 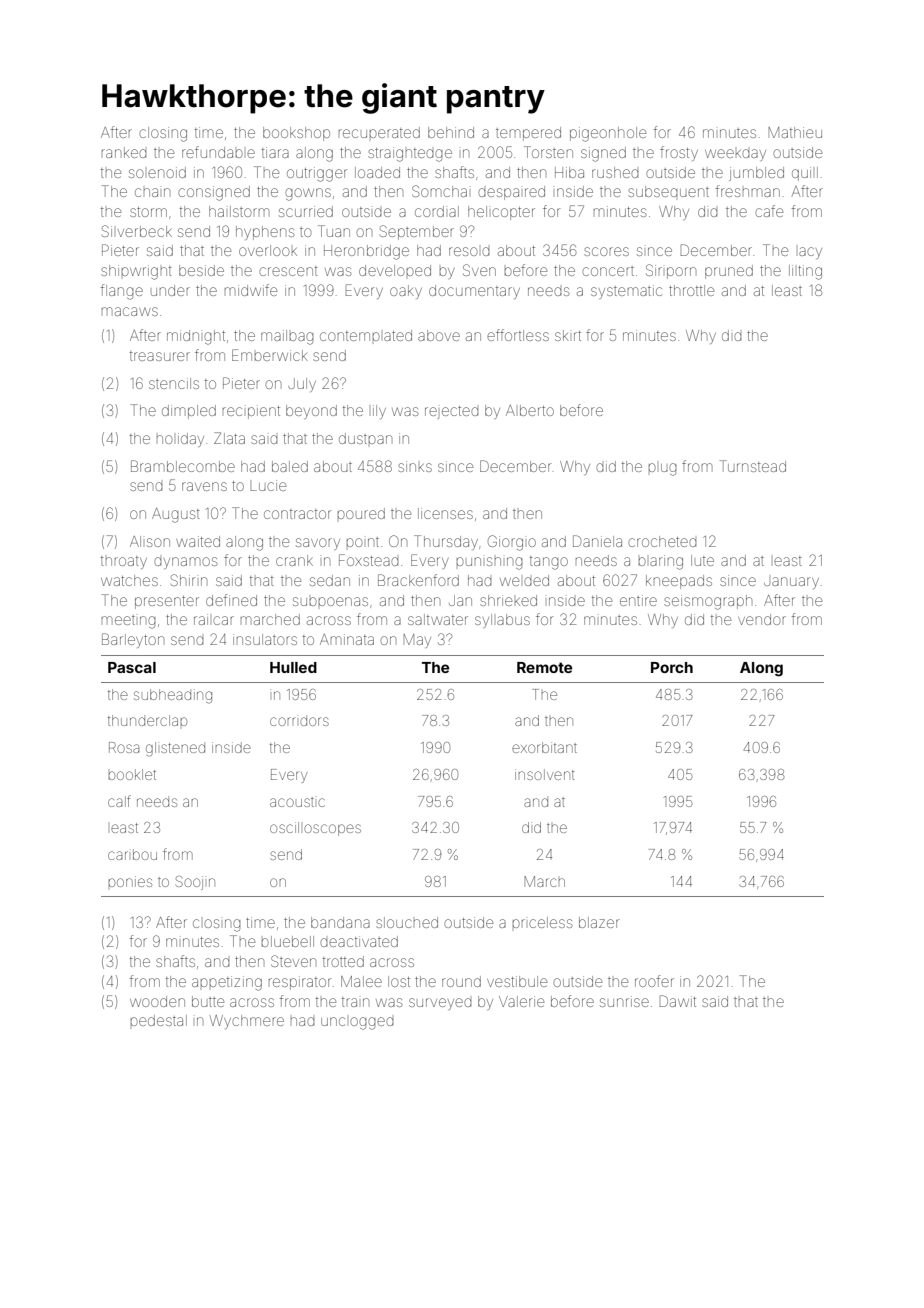 What do you see at coordinates (218, 152) in the screenshot?
I see `refundable` at bounding box center [218, 152].
